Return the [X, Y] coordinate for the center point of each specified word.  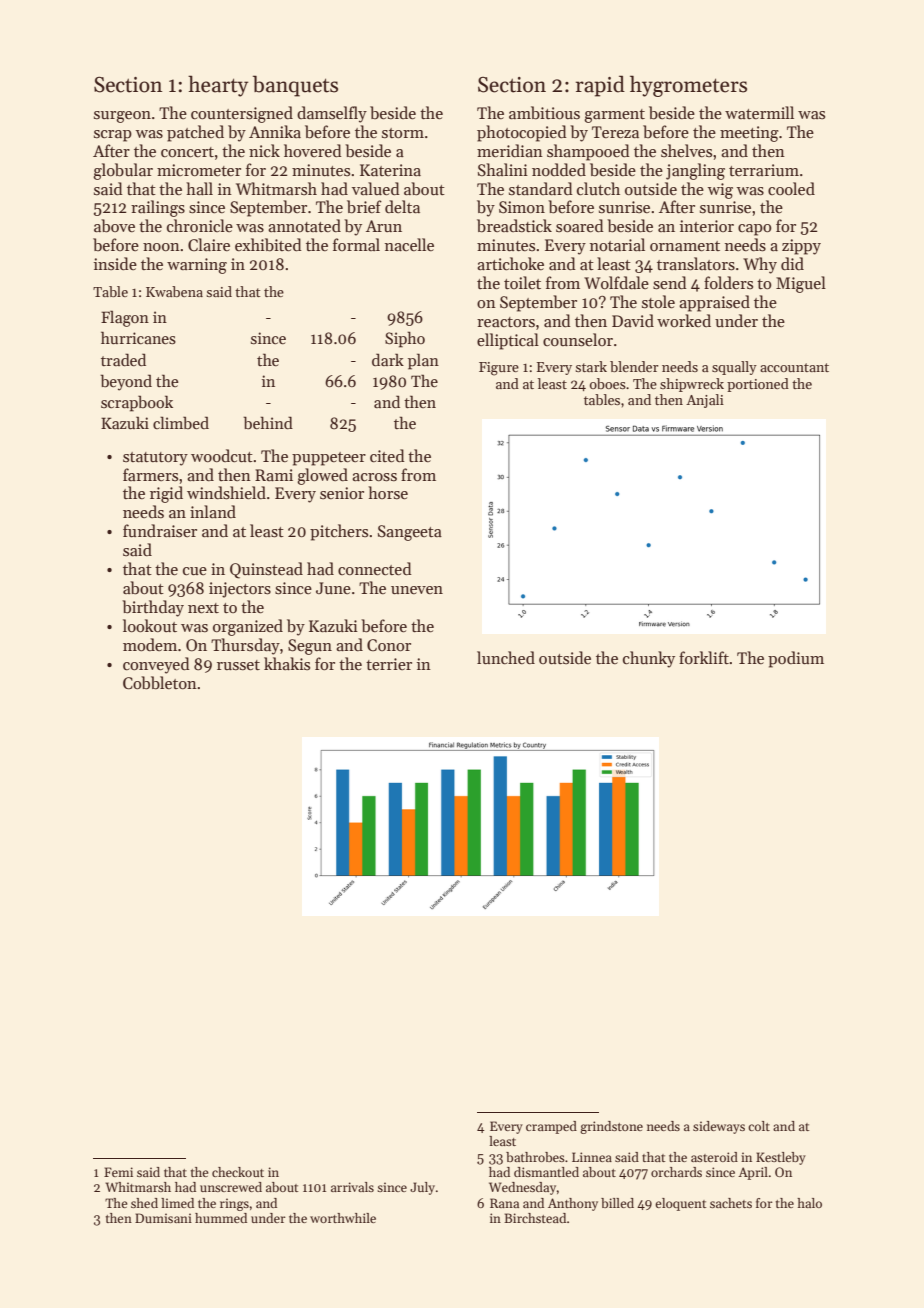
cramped [551, 1127]
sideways [719, 1127]
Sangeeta [410, 533]
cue [195, 571]
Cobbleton [160, 683]
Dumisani [163, 1218]
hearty [218, 86]
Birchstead [535, 1218]
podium [796, 659]
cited [387, 455]
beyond [126, 382]
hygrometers [688, 86]
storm [403, 133]
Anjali [705, 401]
